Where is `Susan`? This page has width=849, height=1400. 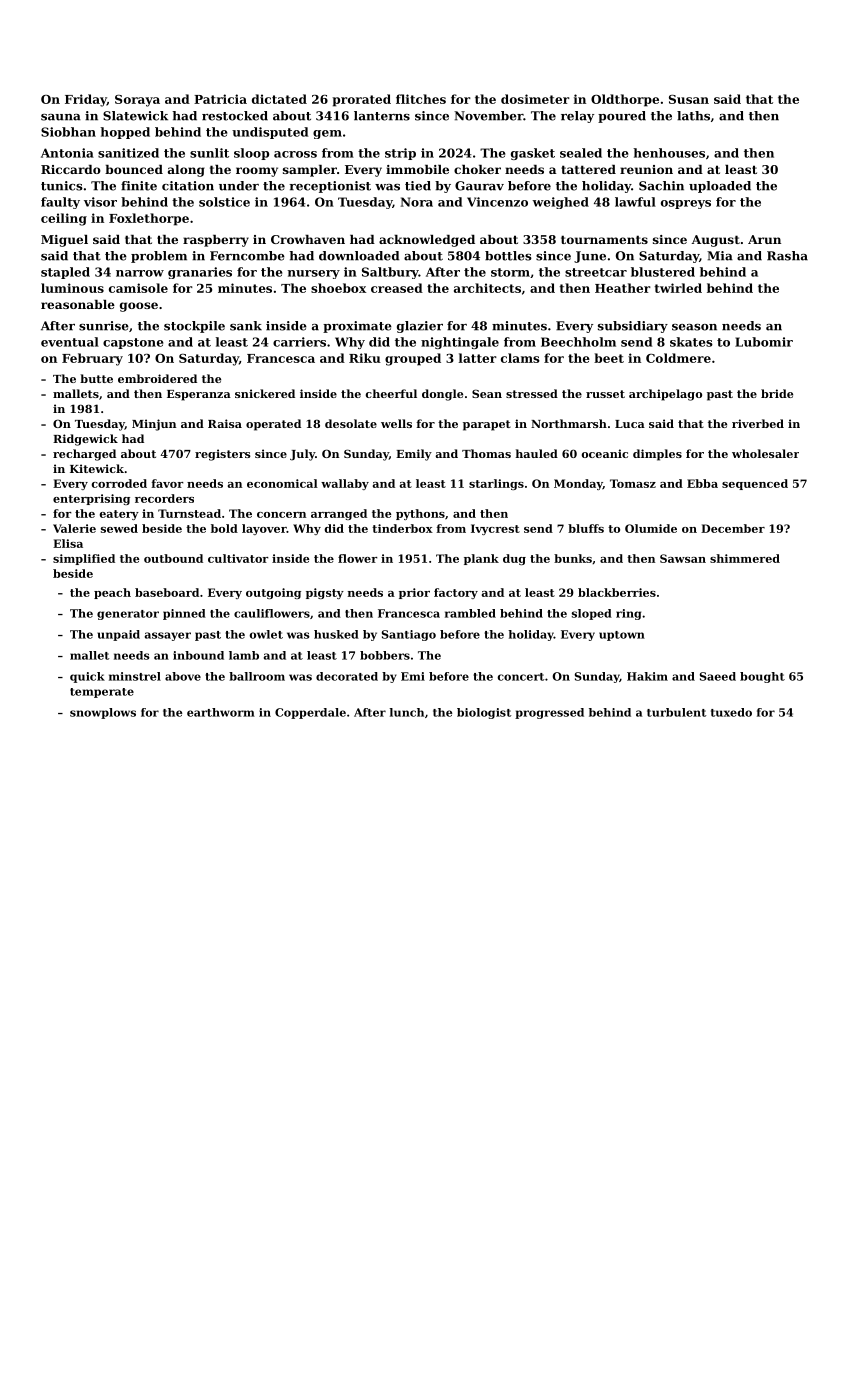 Susan is located at coordinates (689, 99).
